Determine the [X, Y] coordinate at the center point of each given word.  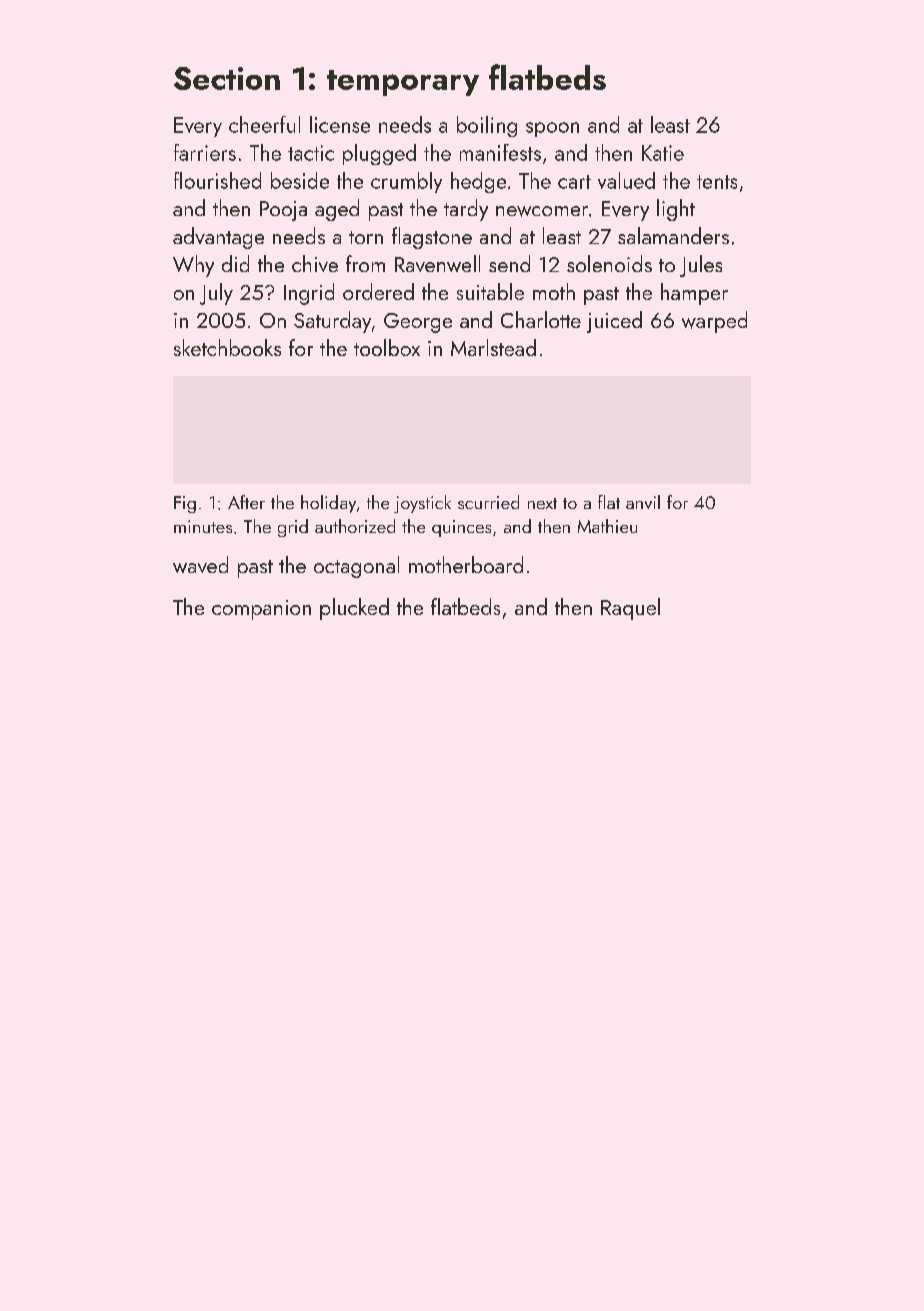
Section [227, 78]
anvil [643, 502]
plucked [354, 609]
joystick [422, 504]
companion [261, 610]
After [246, 502]
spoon [552, 129]
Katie [663, 153]
